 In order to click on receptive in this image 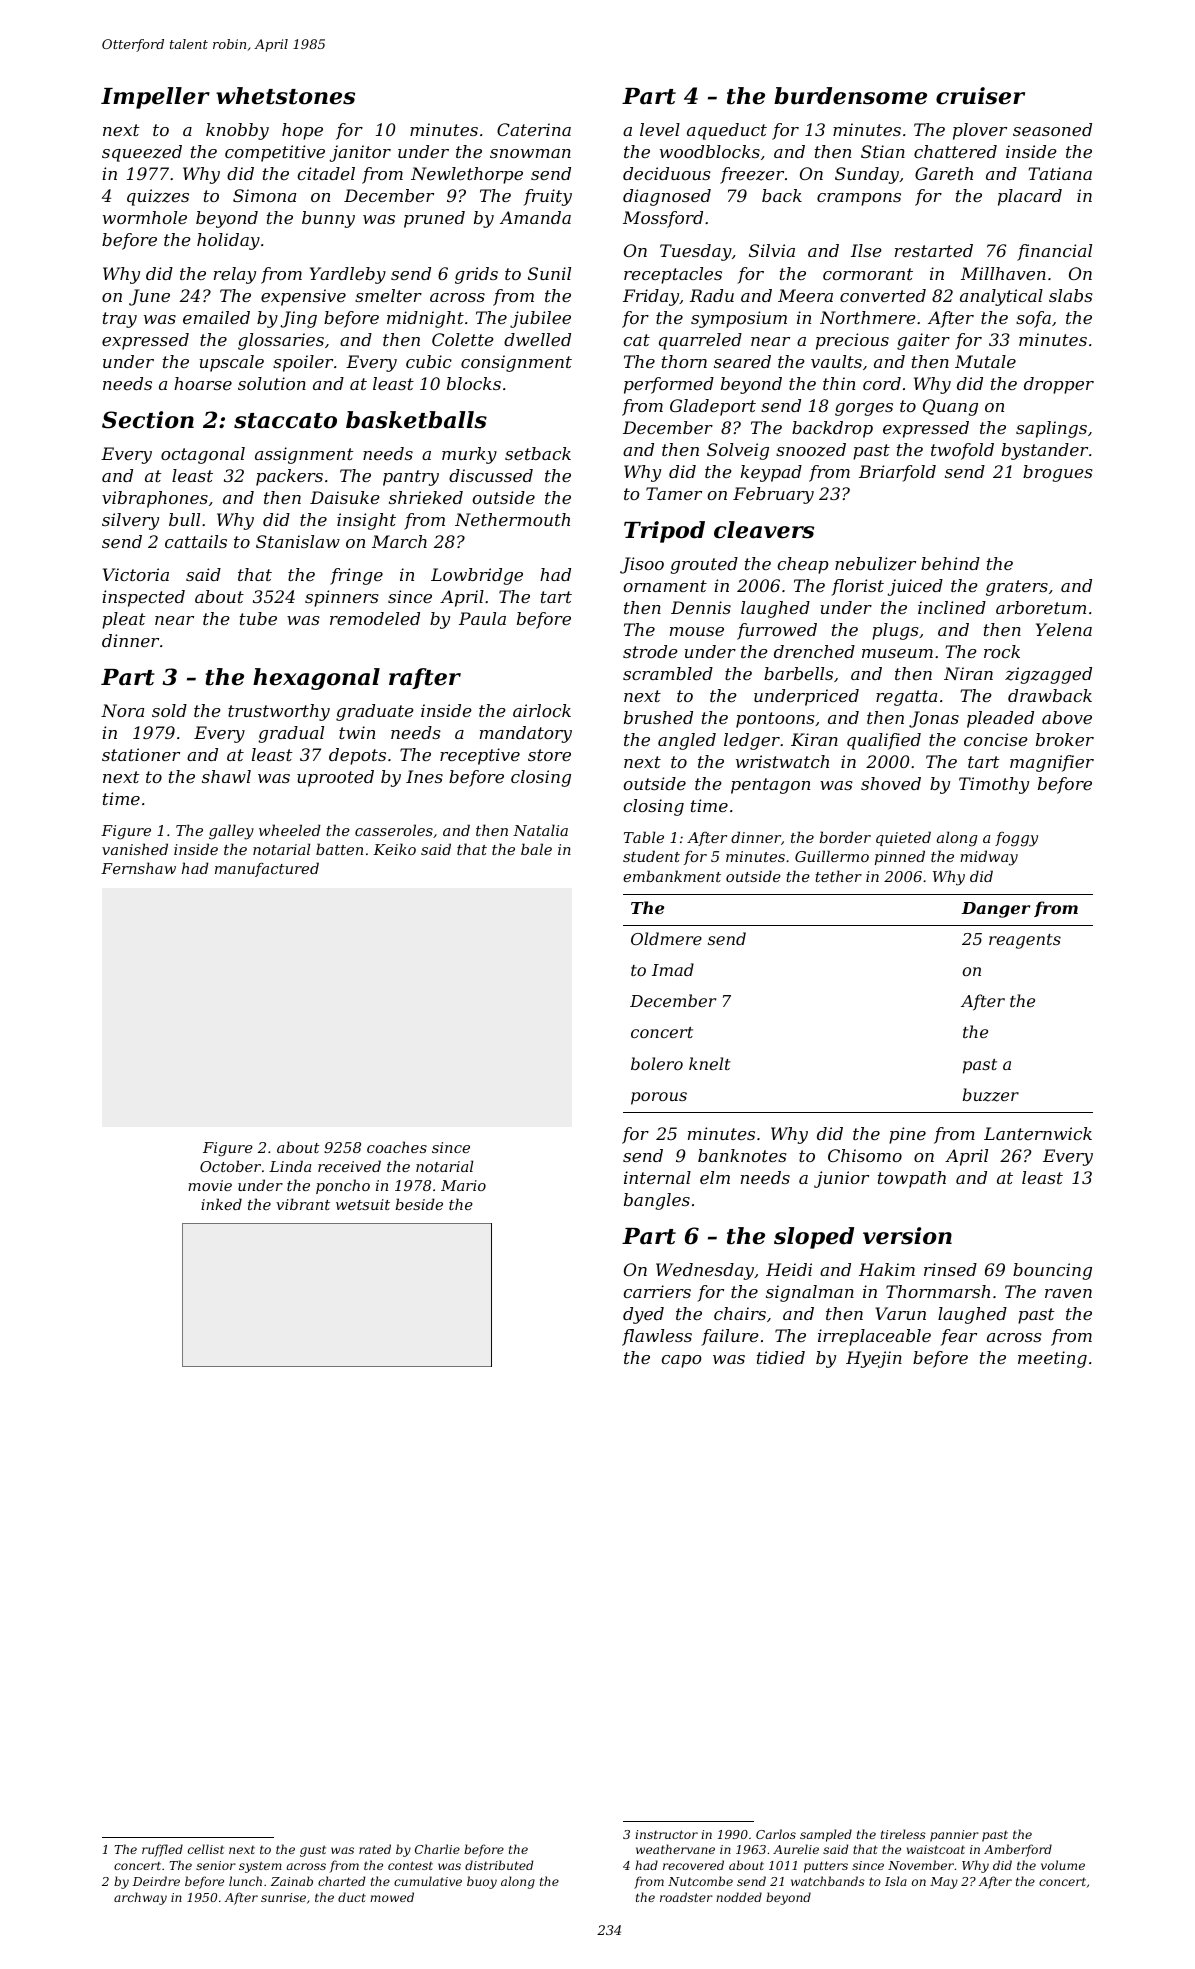, I will do `click(480, 756)`.
